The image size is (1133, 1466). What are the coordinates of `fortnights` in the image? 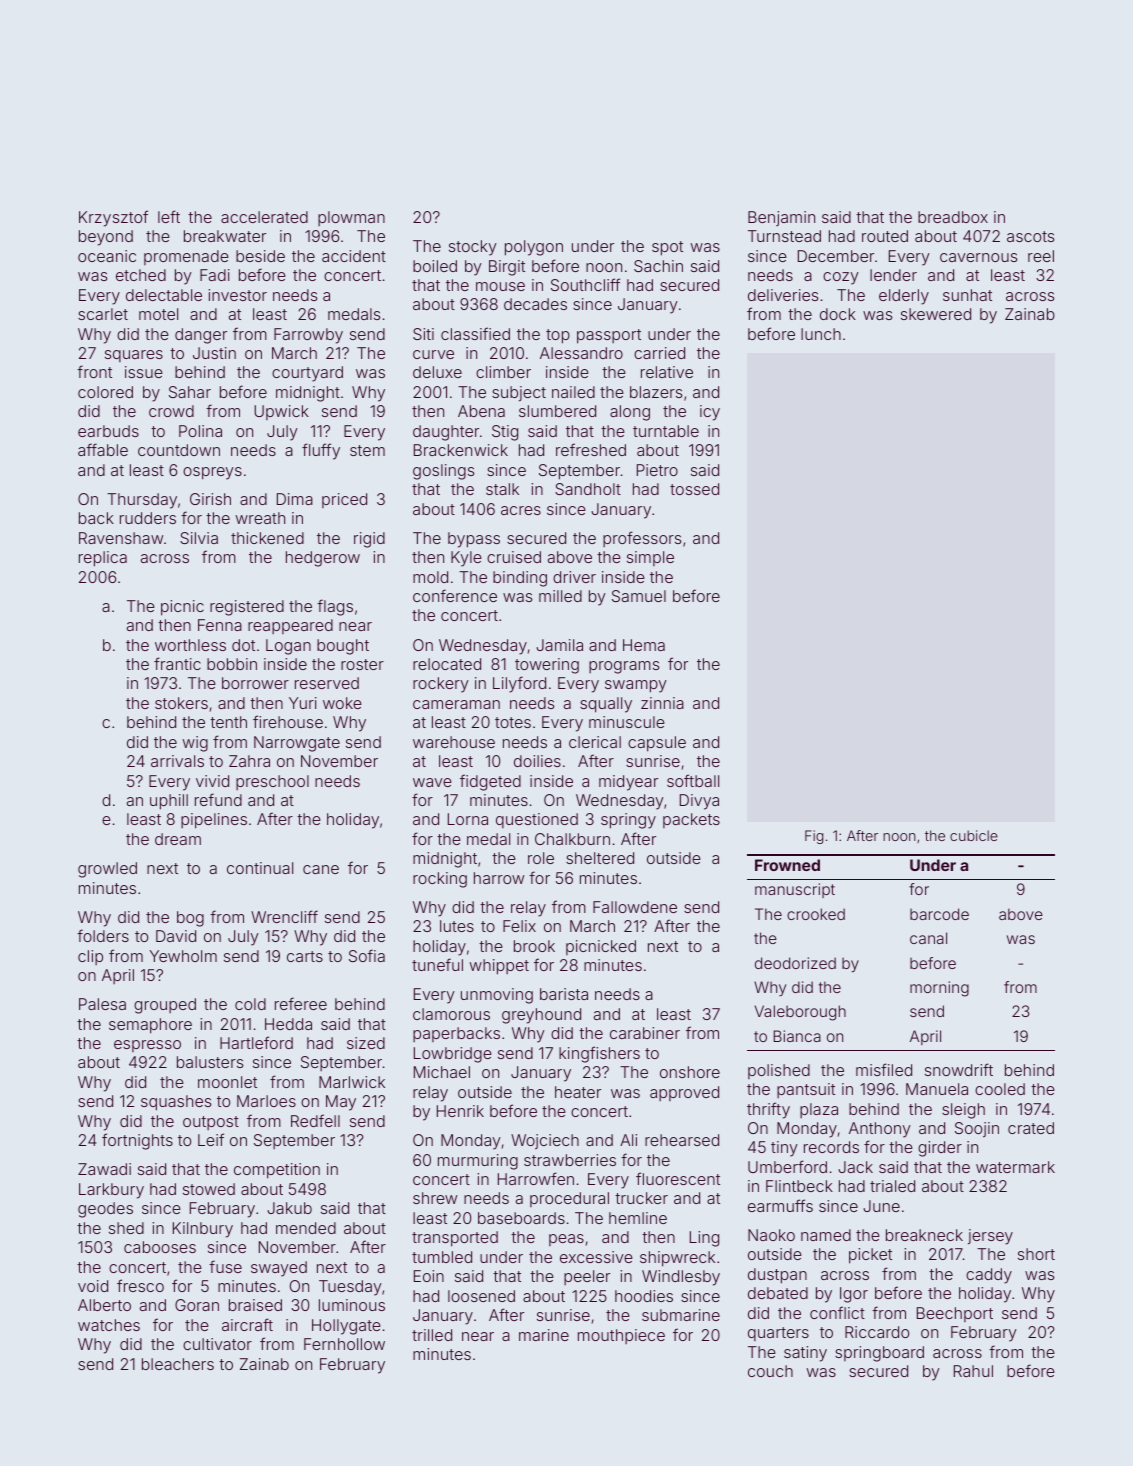 It's located at (137, 1141).
